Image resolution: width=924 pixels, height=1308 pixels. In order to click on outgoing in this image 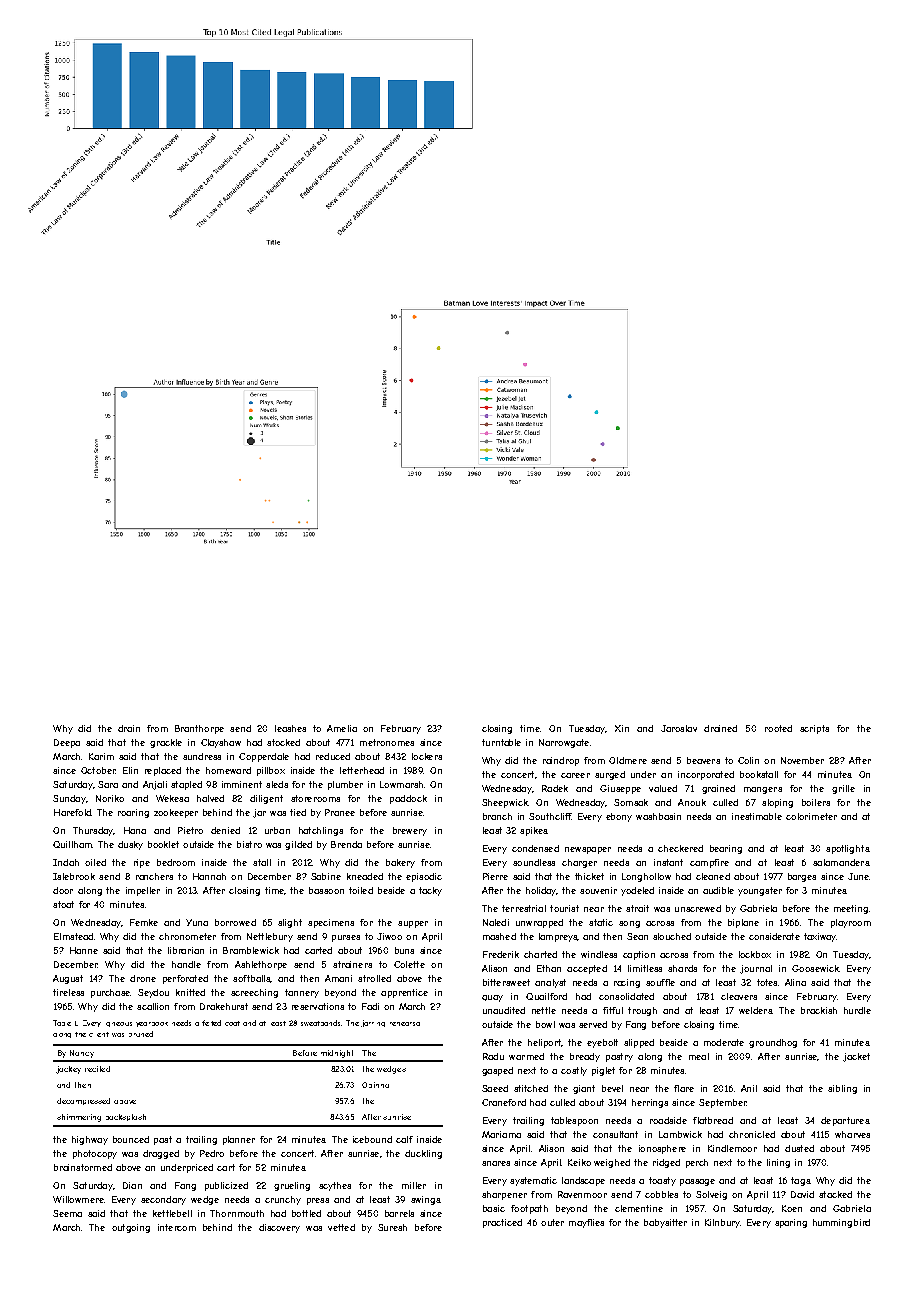, I will do `click(131, 1228)`.
